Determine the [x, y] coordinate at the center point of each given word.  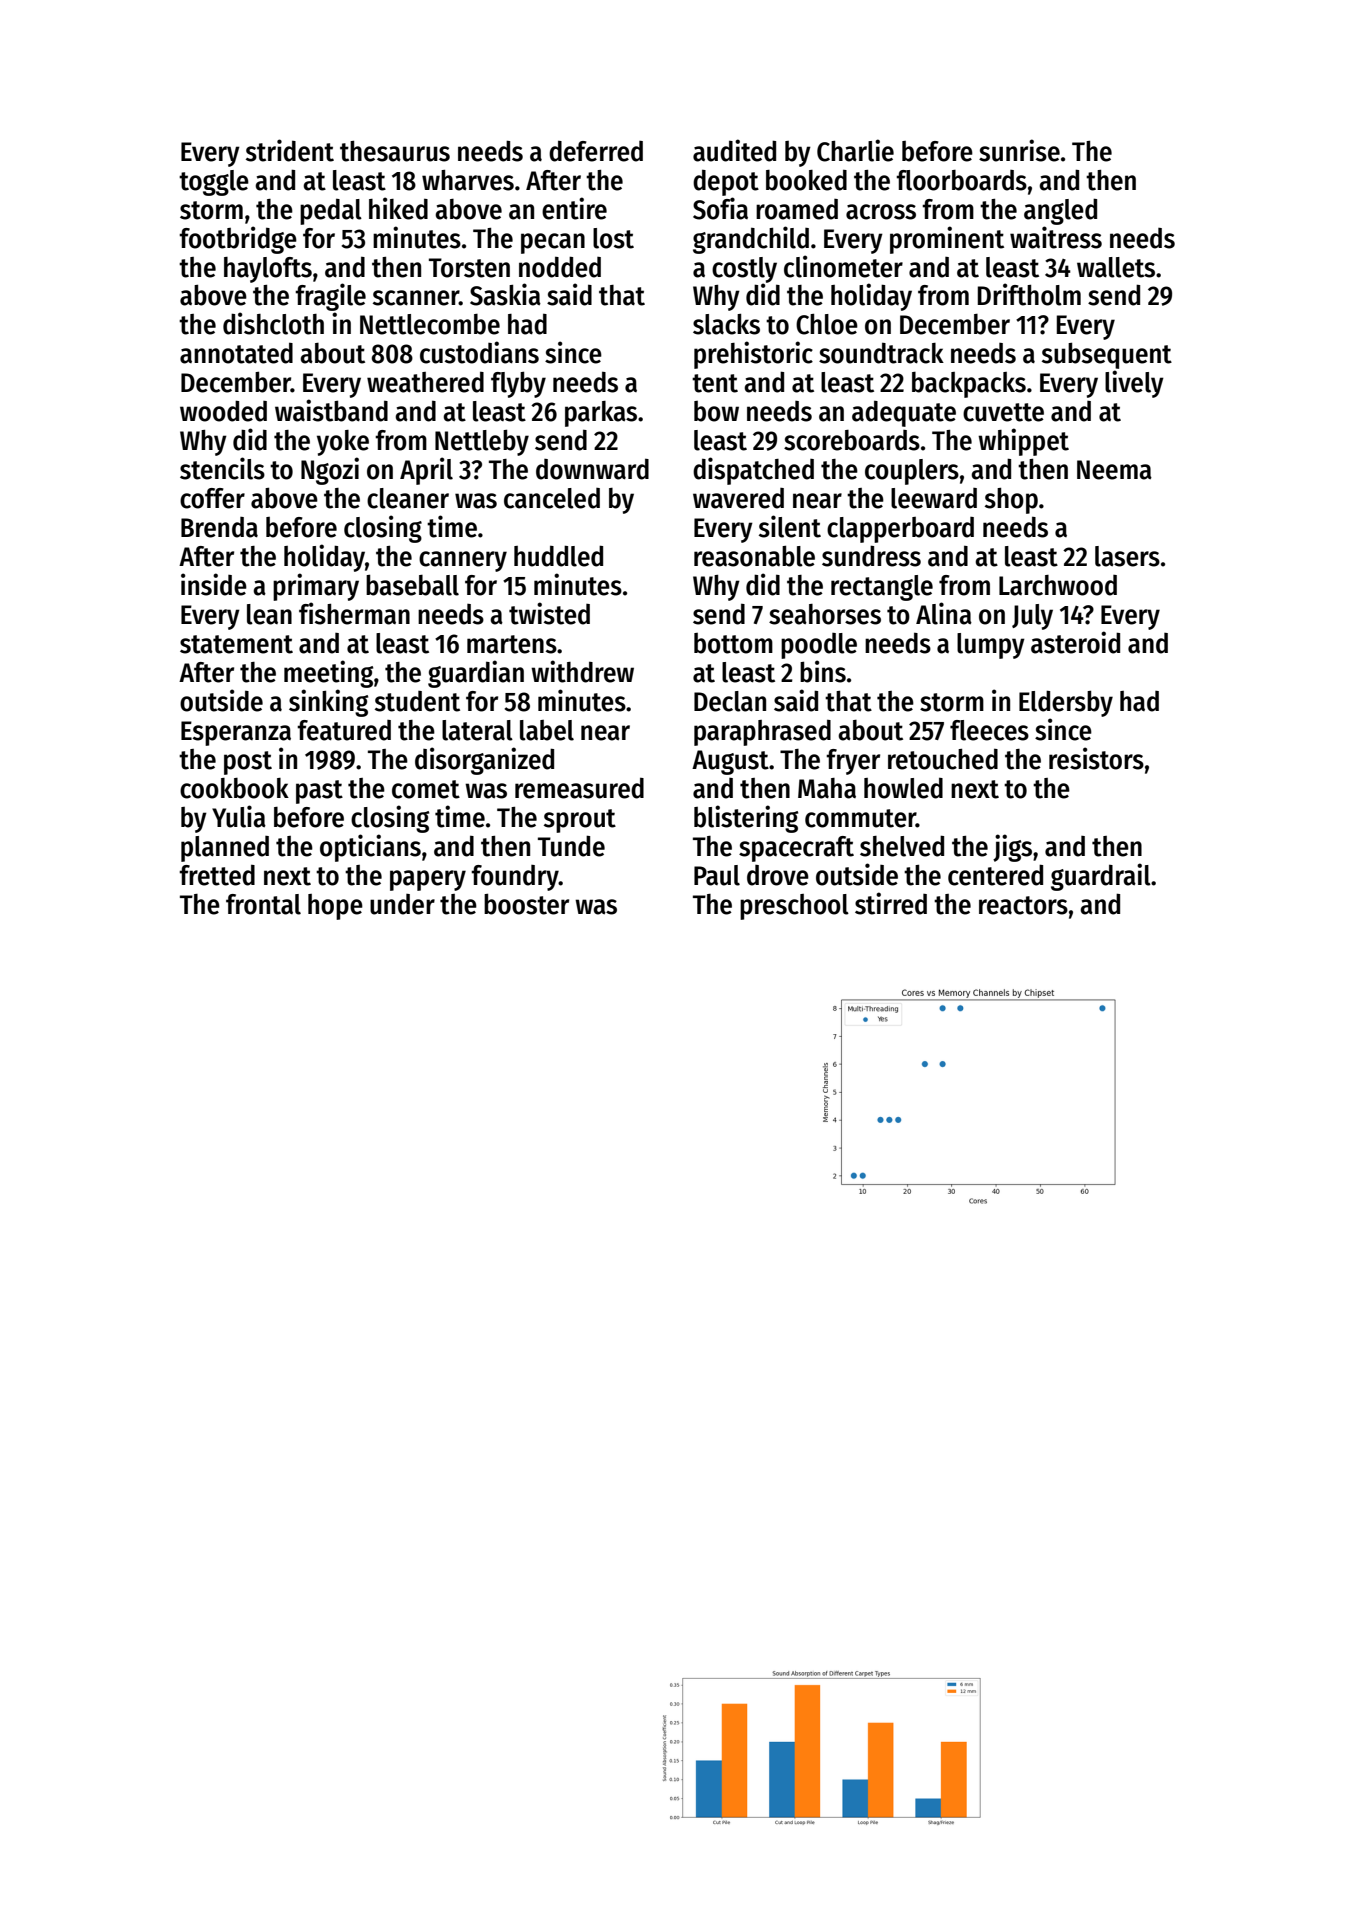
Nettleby [482, 442]
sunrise [1019, 150]
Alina [944, 613]
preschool [794, 907]
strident [290, 150]
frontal [263, 904]
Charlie [855, 150]
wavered [738, 498]
